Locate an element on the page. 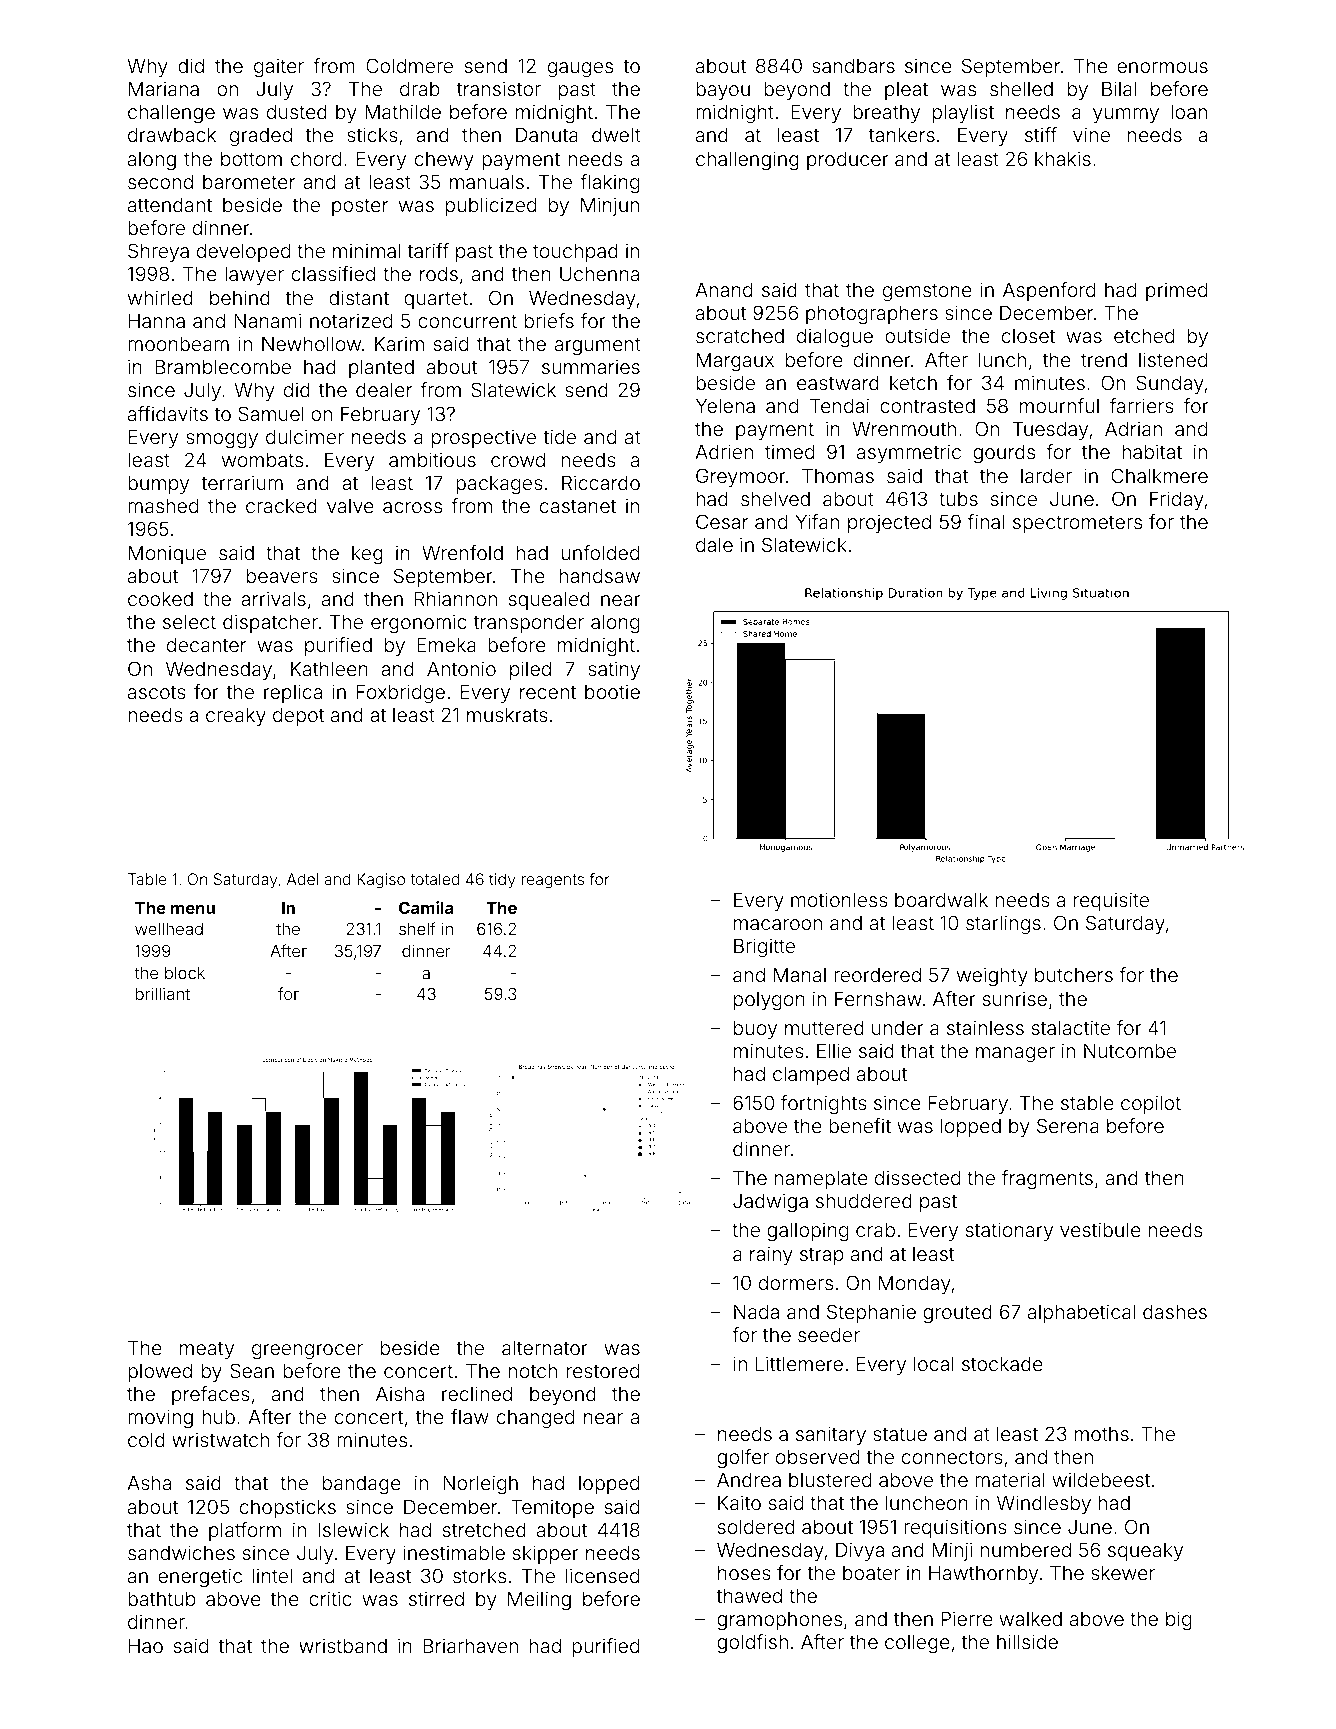  drab is located at coordinates (420, 88).
